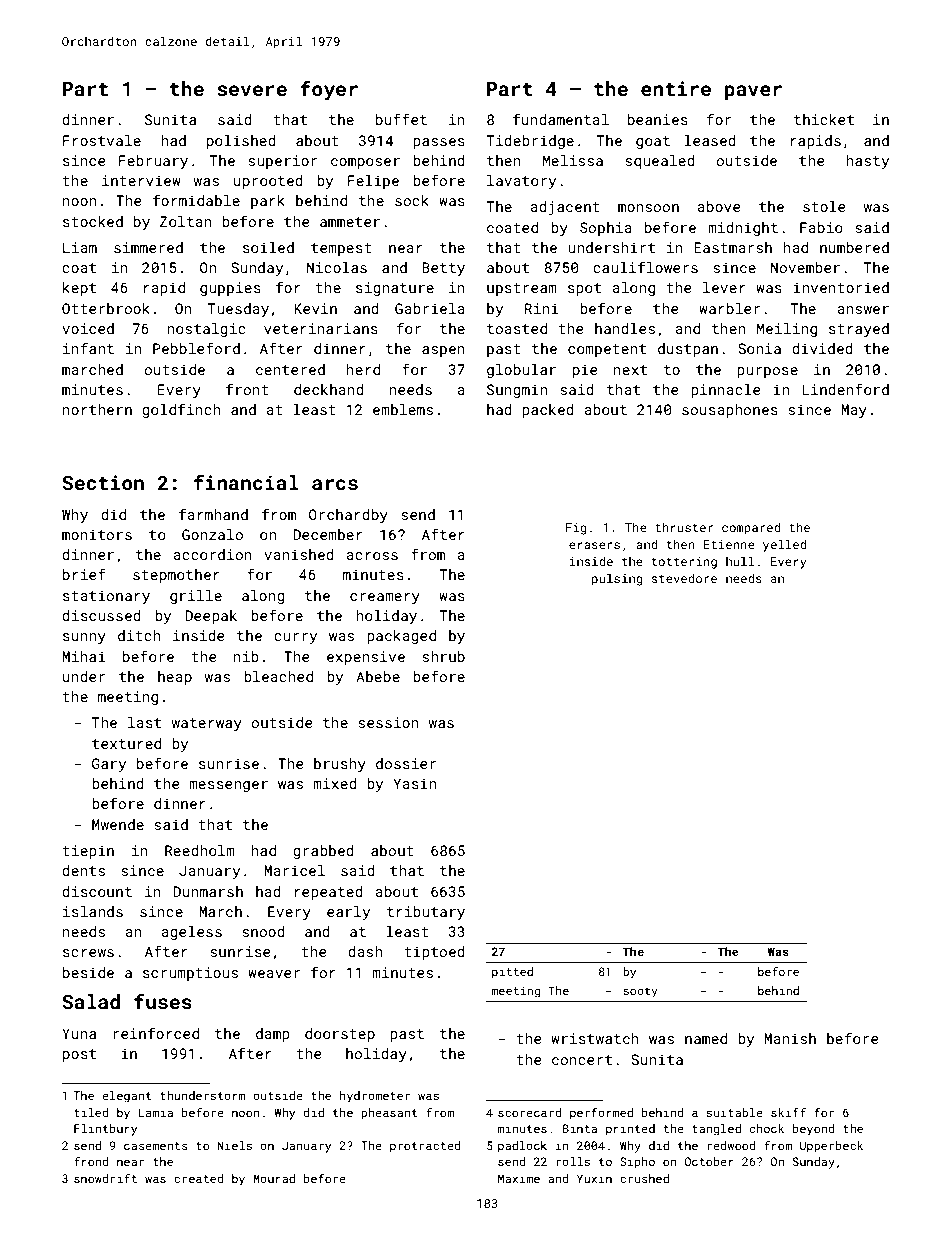 The image size is (952, 1233). Describe the element at coordinates (103, 482) in the document. I see `Section` at that location.
